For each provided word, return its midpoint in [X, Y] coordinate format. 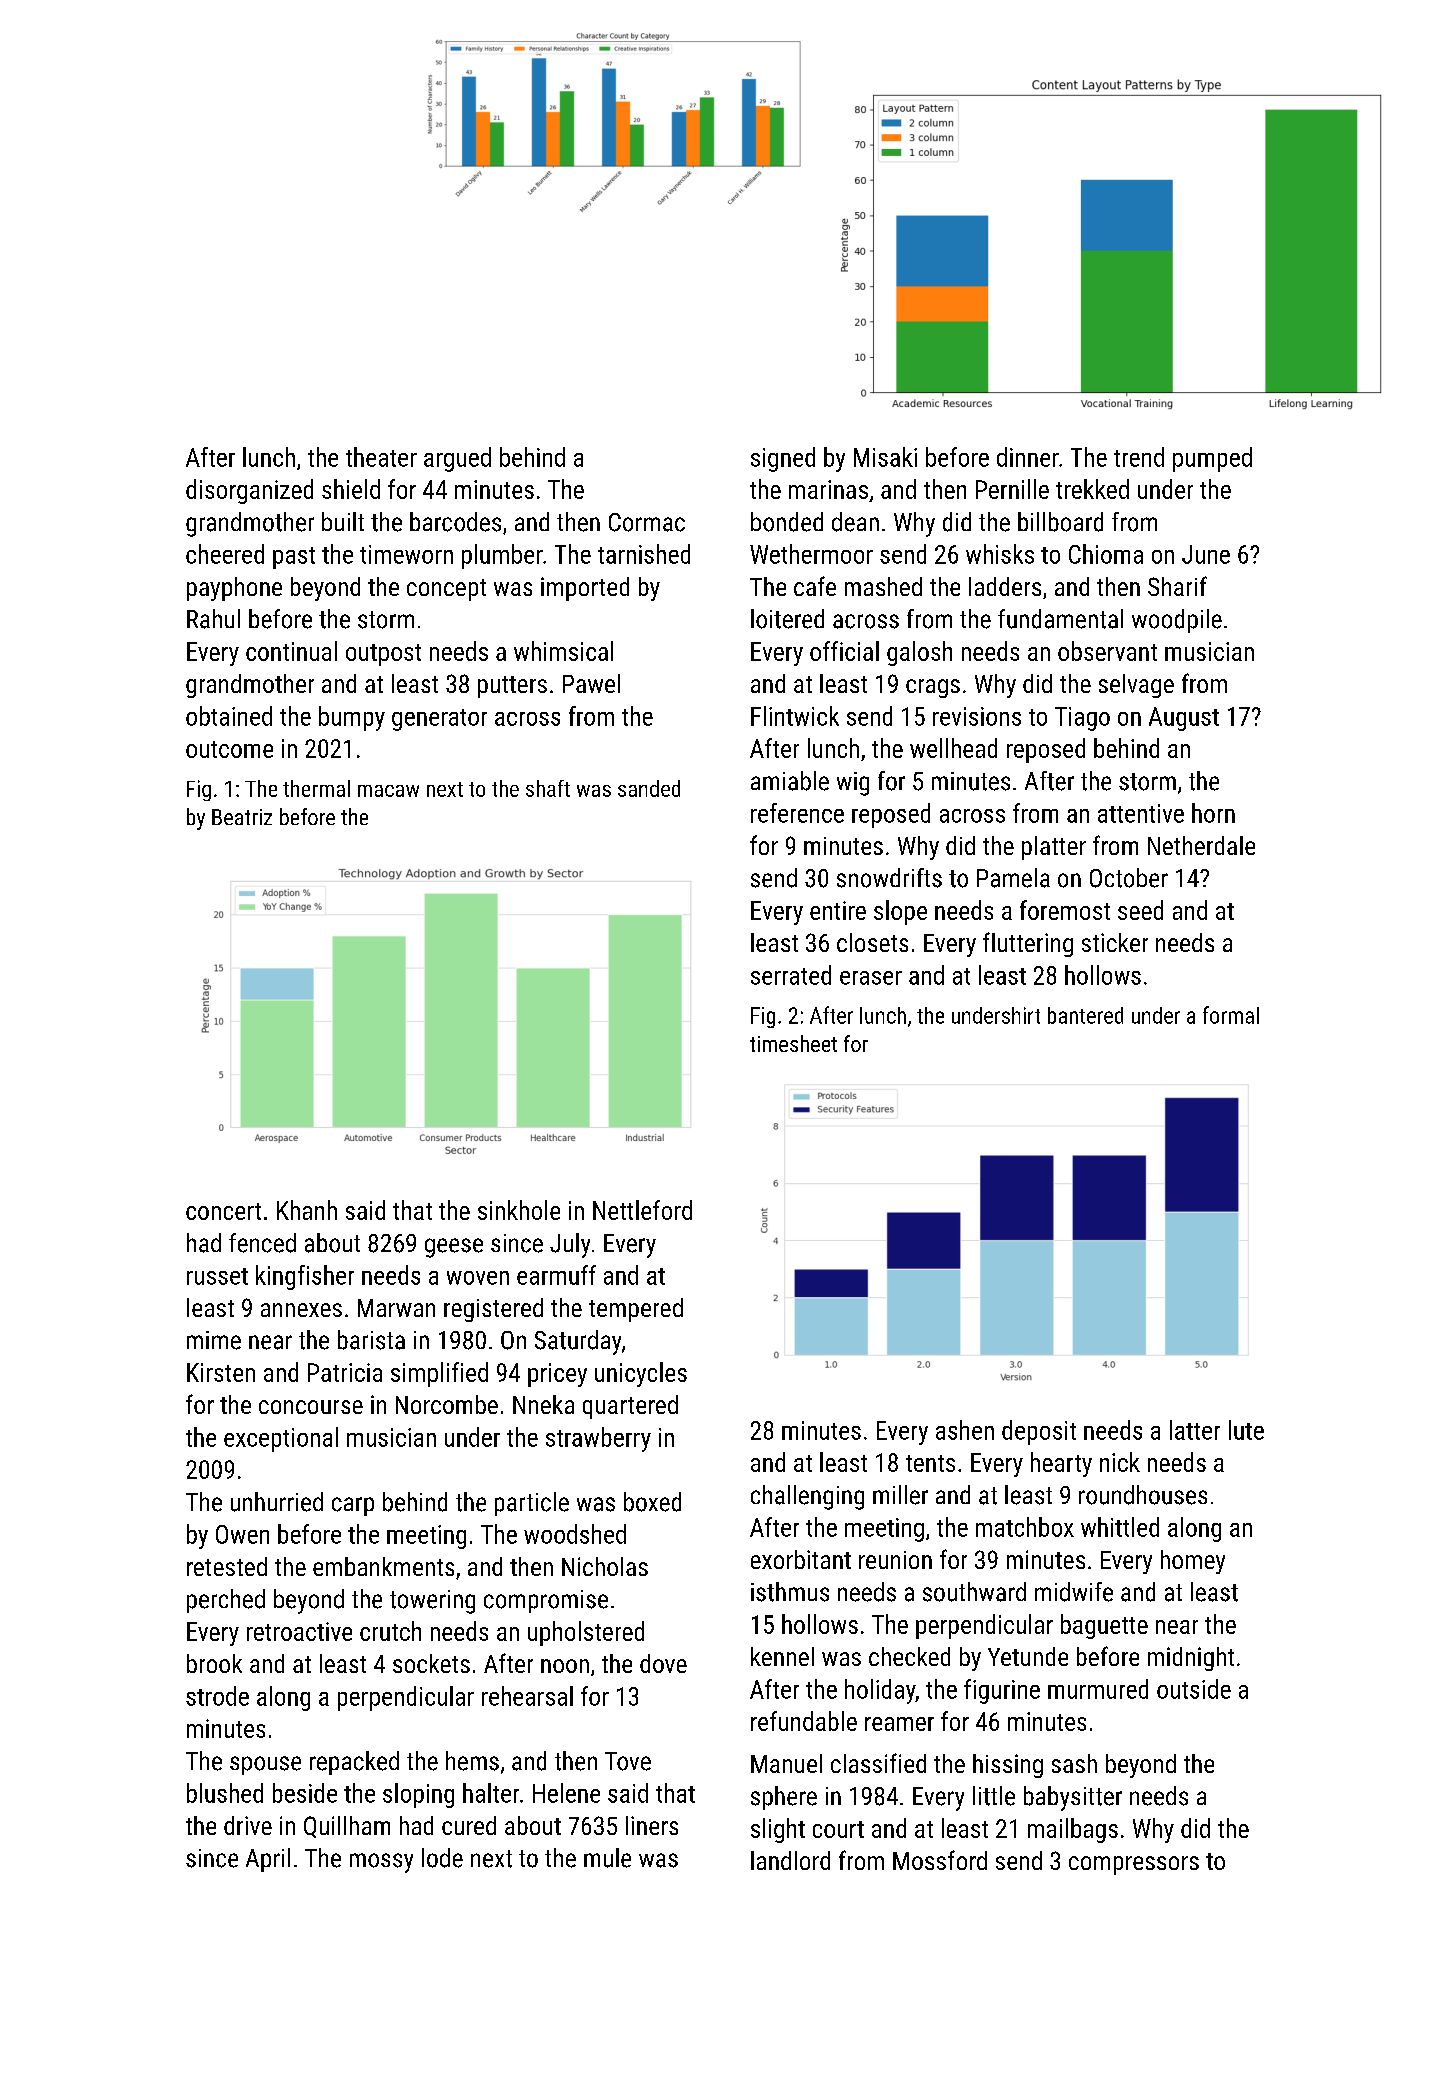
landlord [790, 1860]
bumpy [352, 718]
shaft [548, 788]
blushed [225, 1793]
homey [1193, 1562]
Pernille [1012, 489]
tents [930, 1463]
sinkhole [519, 1210]
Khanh [307, 1210]
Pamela [1013, 878]
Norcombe [447, 1404]
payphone [234, 589]
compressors [1134, 1865]
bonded [787, 522]
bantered [1085, 1015]
